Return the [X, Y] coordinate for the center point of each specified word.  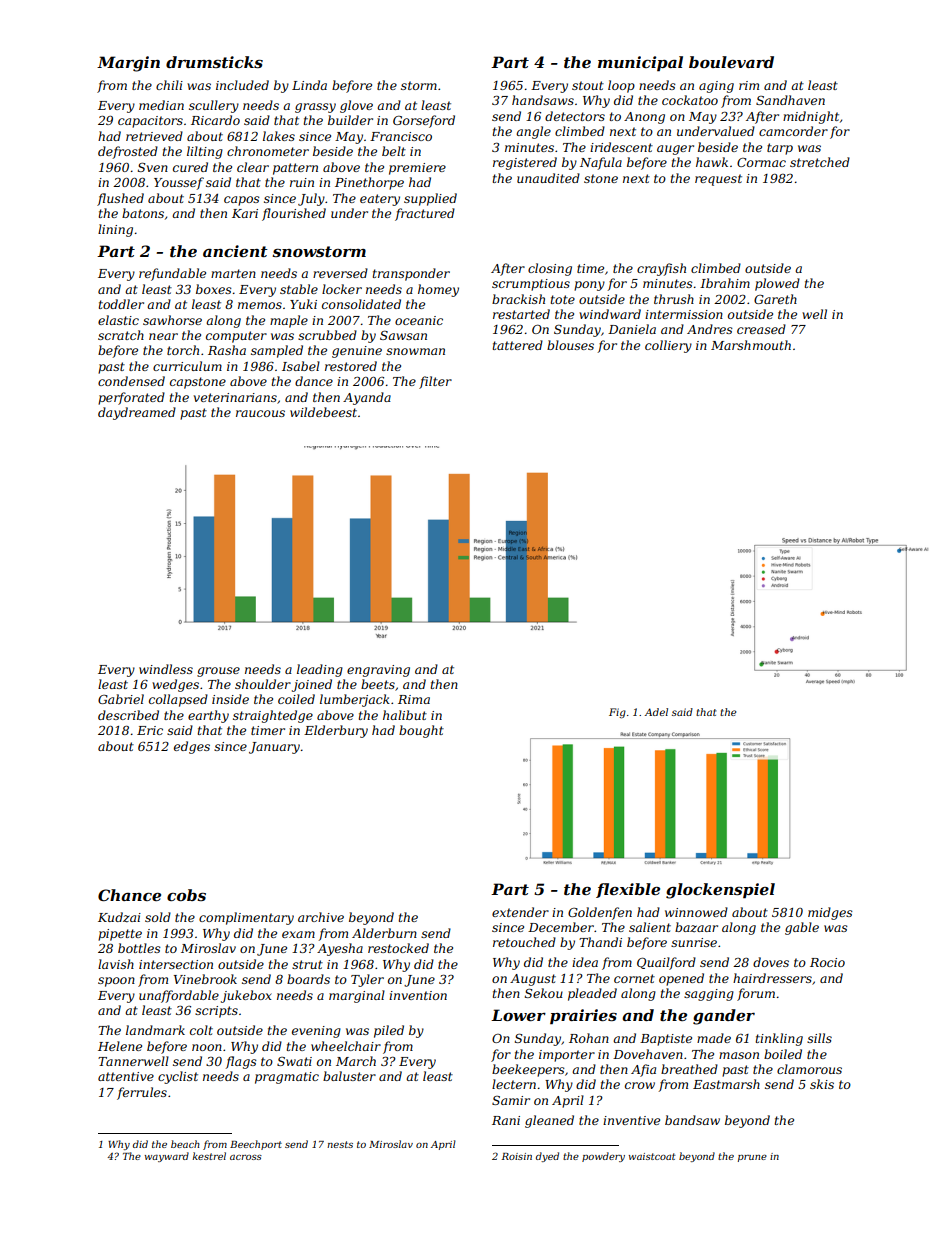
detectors [575, 116]
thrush [674, 299]
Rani [506, 1120]
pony [589, 286]
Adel [656, 712]
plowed [777, 284]
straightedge [273, 716]
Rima [414, 699]
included [242, 85]
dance [314, 381]
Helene [120, 1046]
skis [822, 1084]
